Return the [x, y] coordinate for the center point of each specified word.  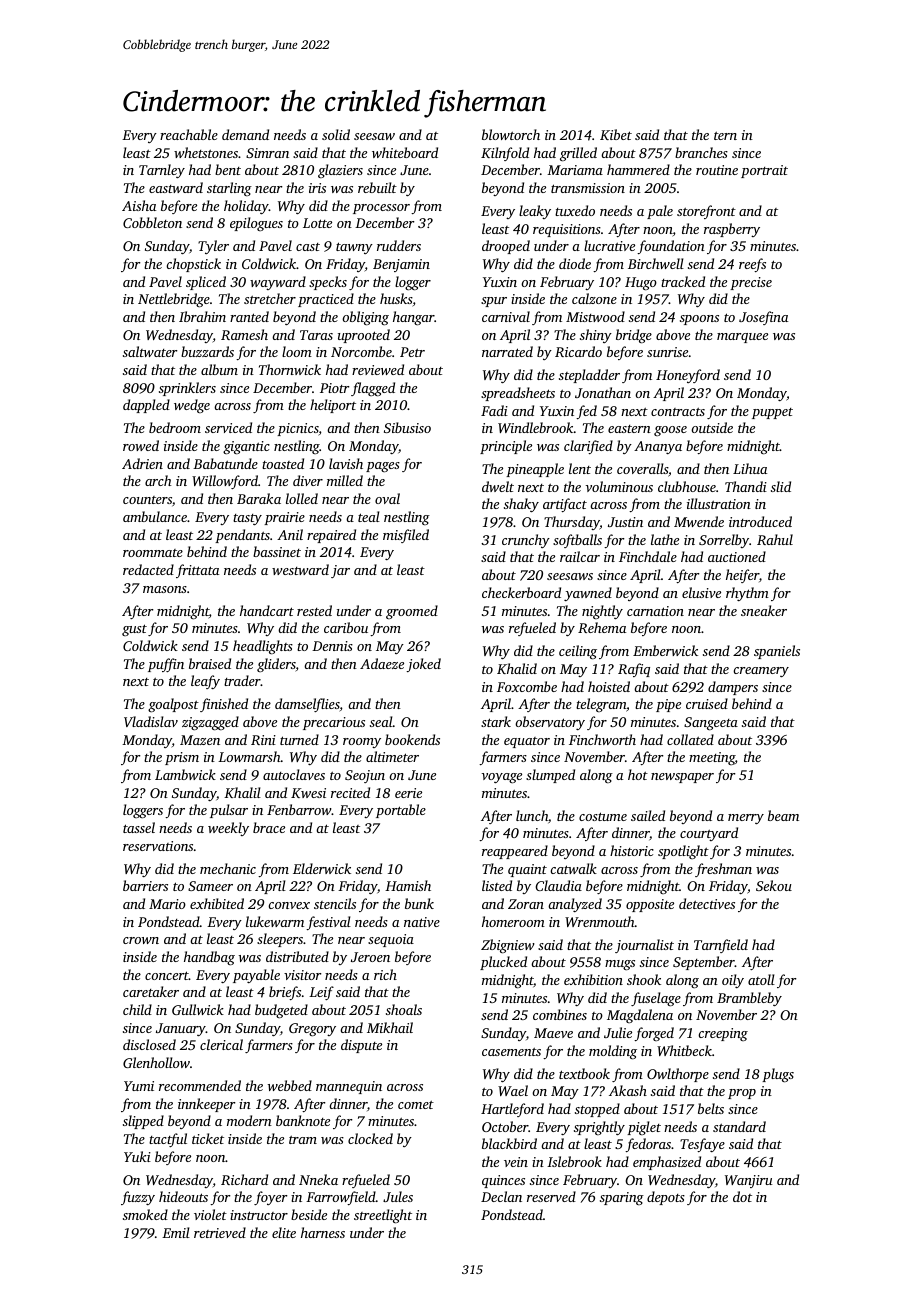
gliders [276, 665]
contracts [678, 411]
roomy [362, 743]
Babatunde [225, 463]
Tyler [213, 247]
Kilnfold [505, 154]
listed [497, 885]
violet [210, 1214]
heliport [333, 406]
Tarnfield [721, 946]
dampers [733, 688]
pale [660, 212]
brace [269, 827]
